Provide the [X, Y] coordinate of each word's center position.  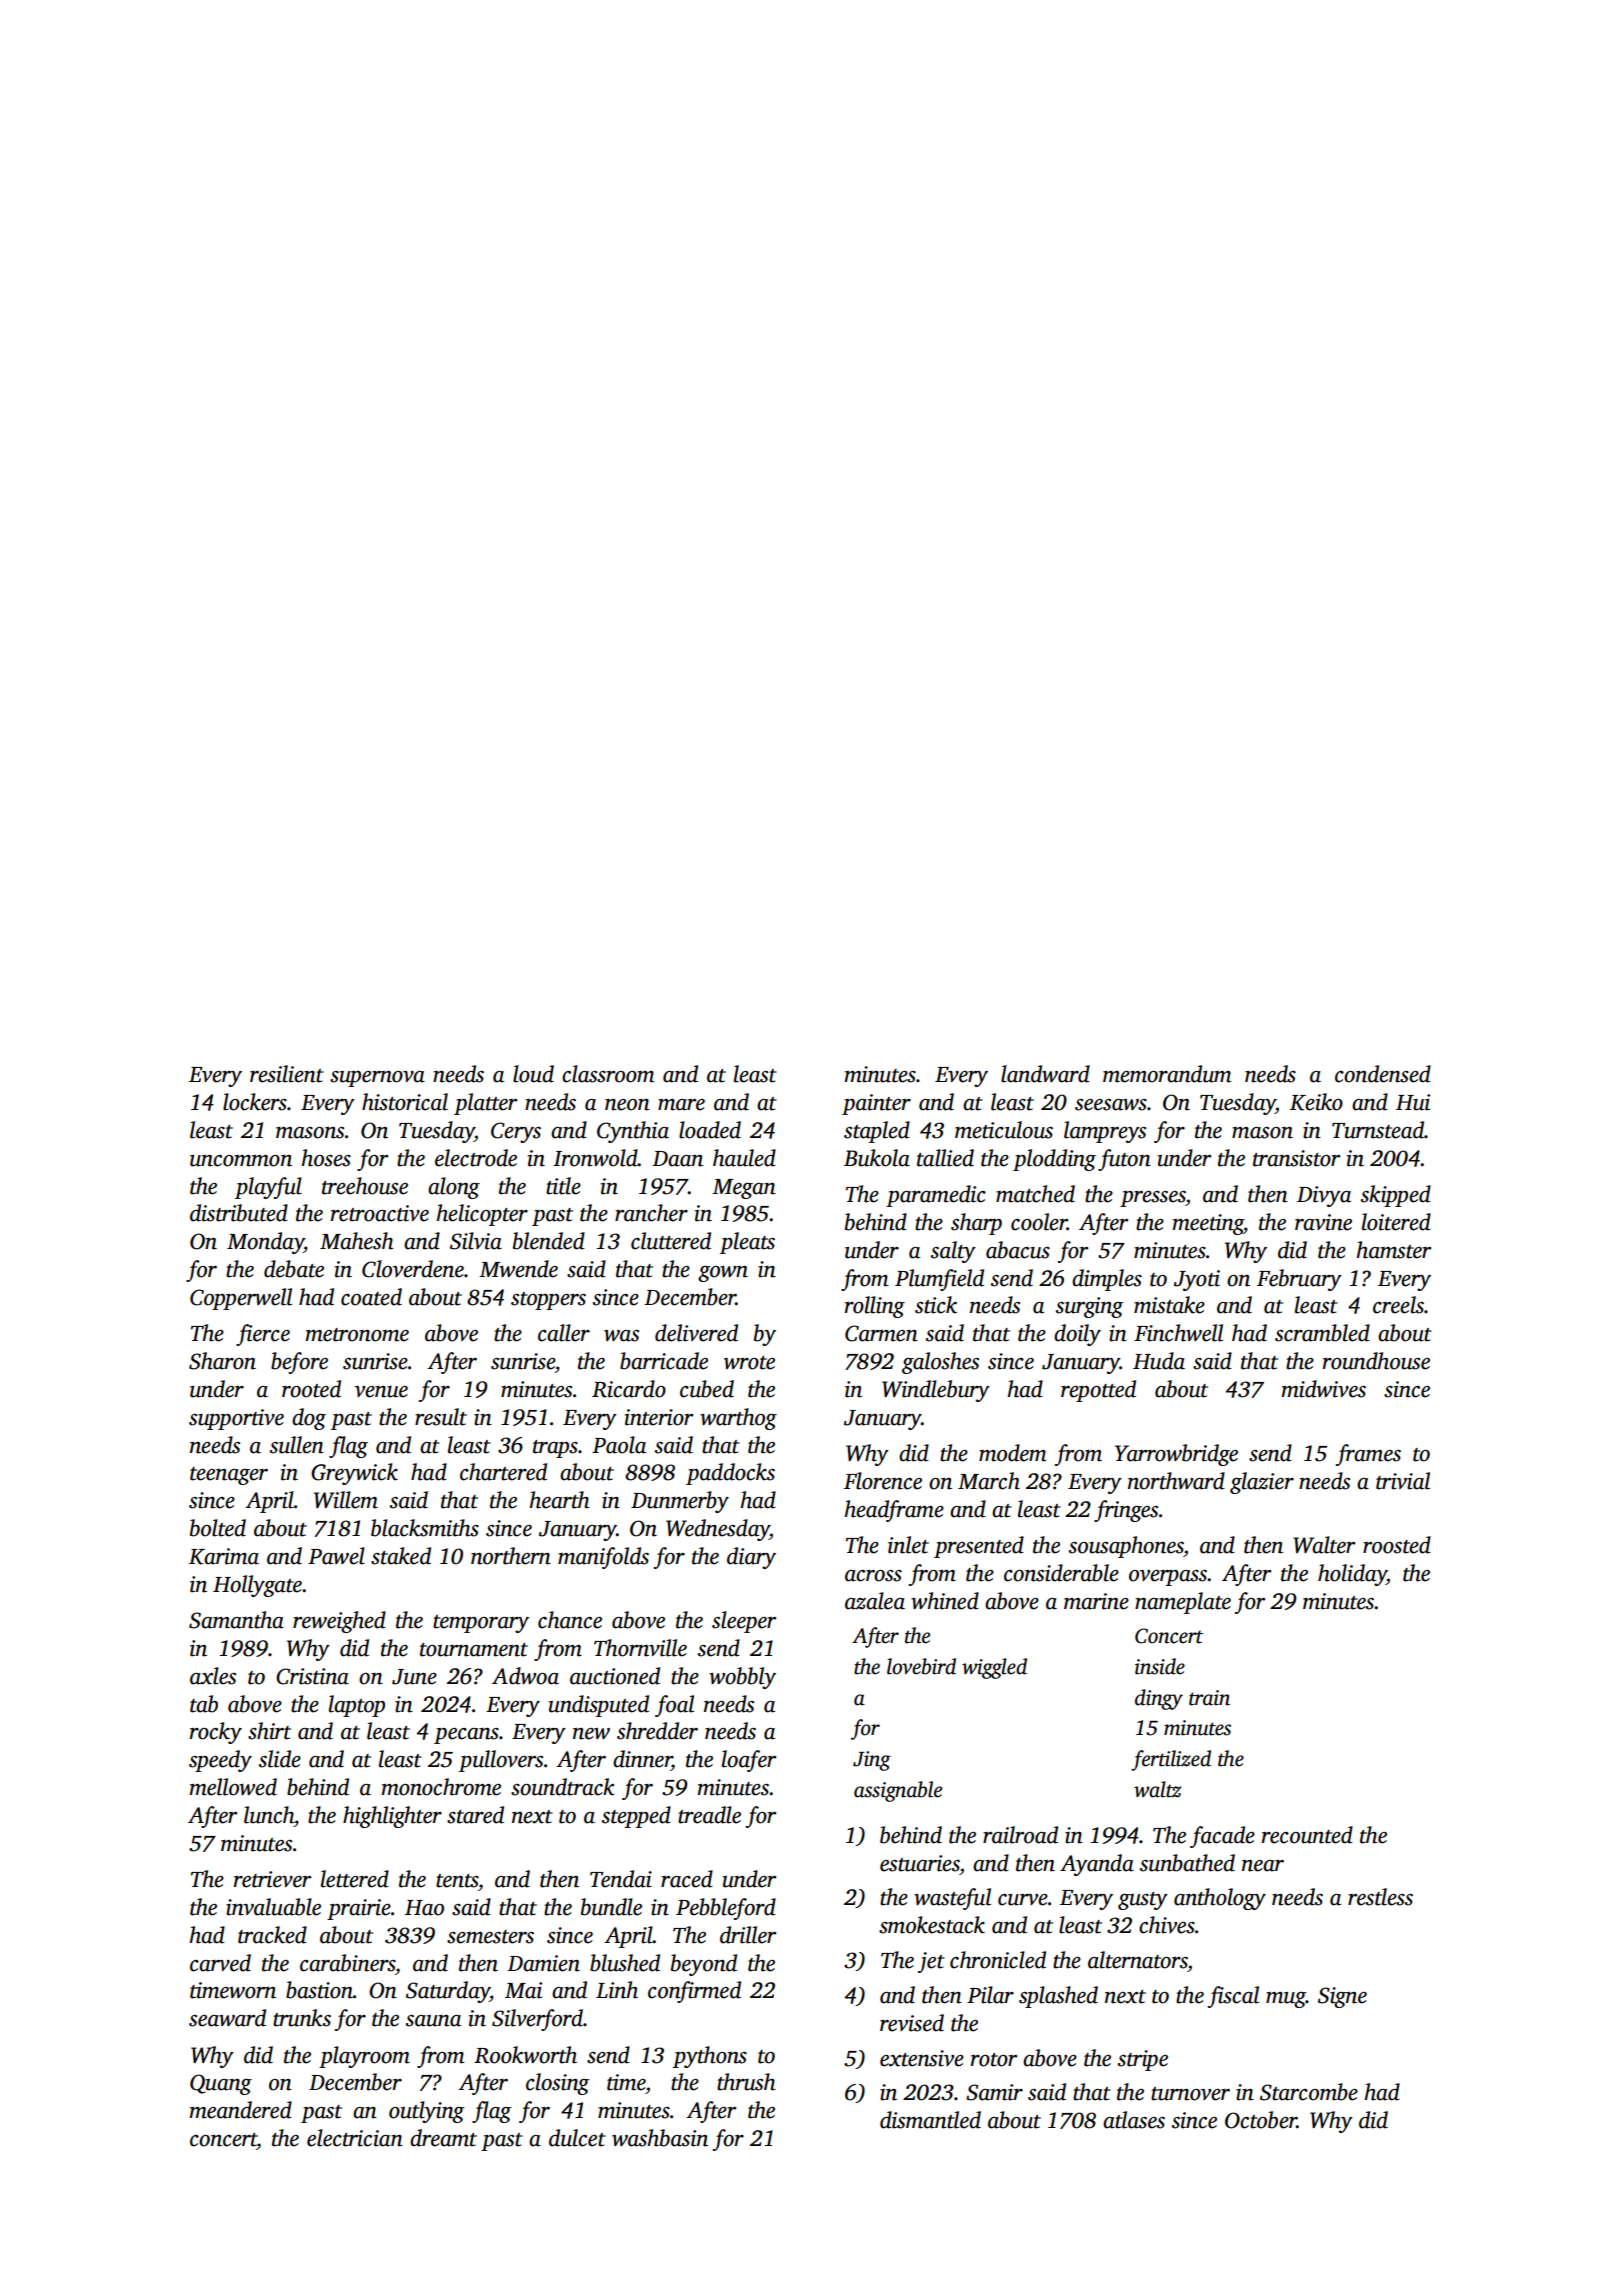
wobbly [742, 1678]
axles [213, 1676]
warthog [738, 1419]
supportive [236, 1419]
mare [681, 1105]
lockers [255, 1102]
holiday [1352, 1575]
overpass [1168, 1578]
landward [1045, 1074]
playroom [364, 2057]
